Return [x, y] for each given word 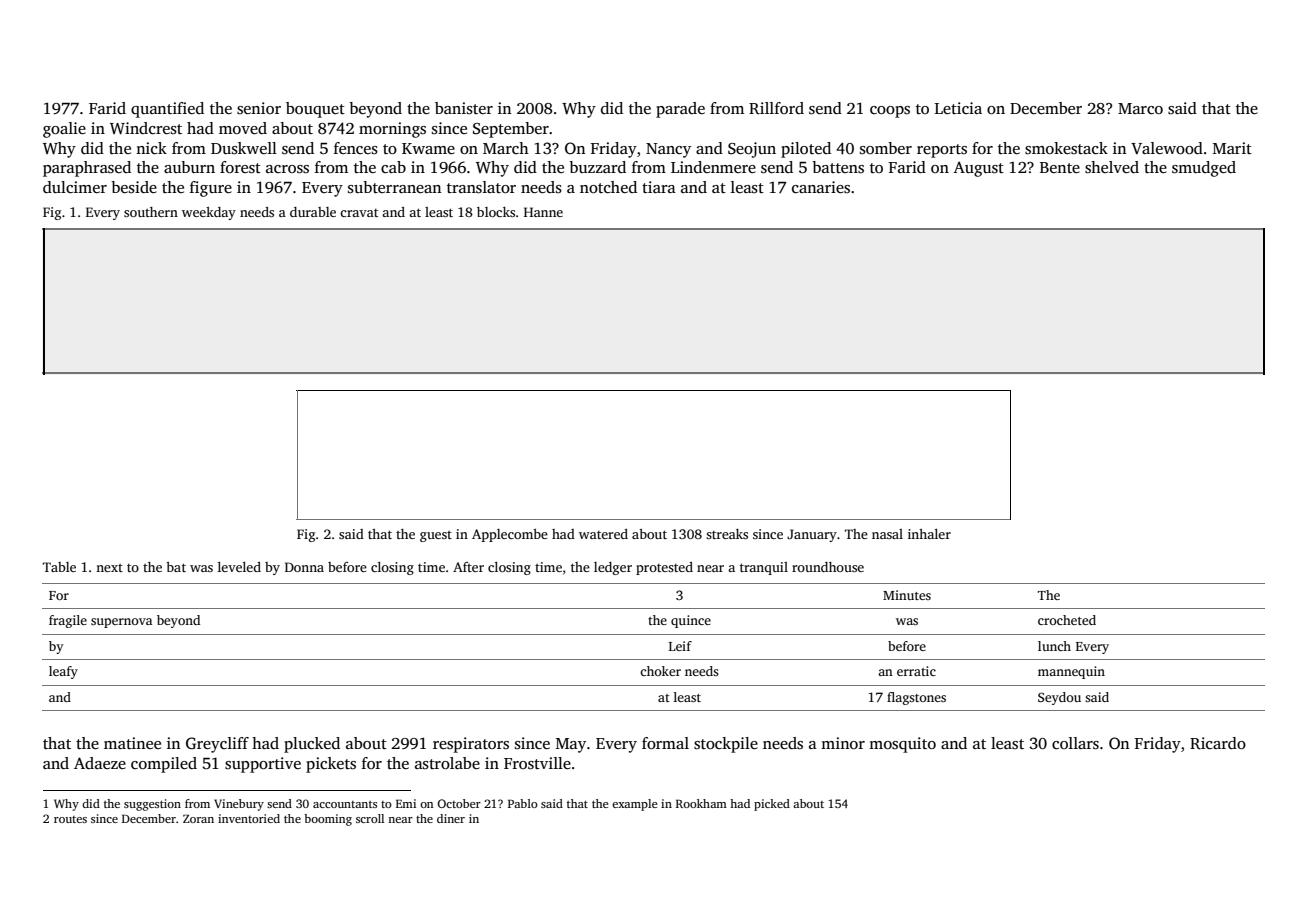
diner [451, 818]
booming [328, 820]
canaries [821, 187]
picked [772, 805]
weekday [209, 213]
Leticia [958, 108]
